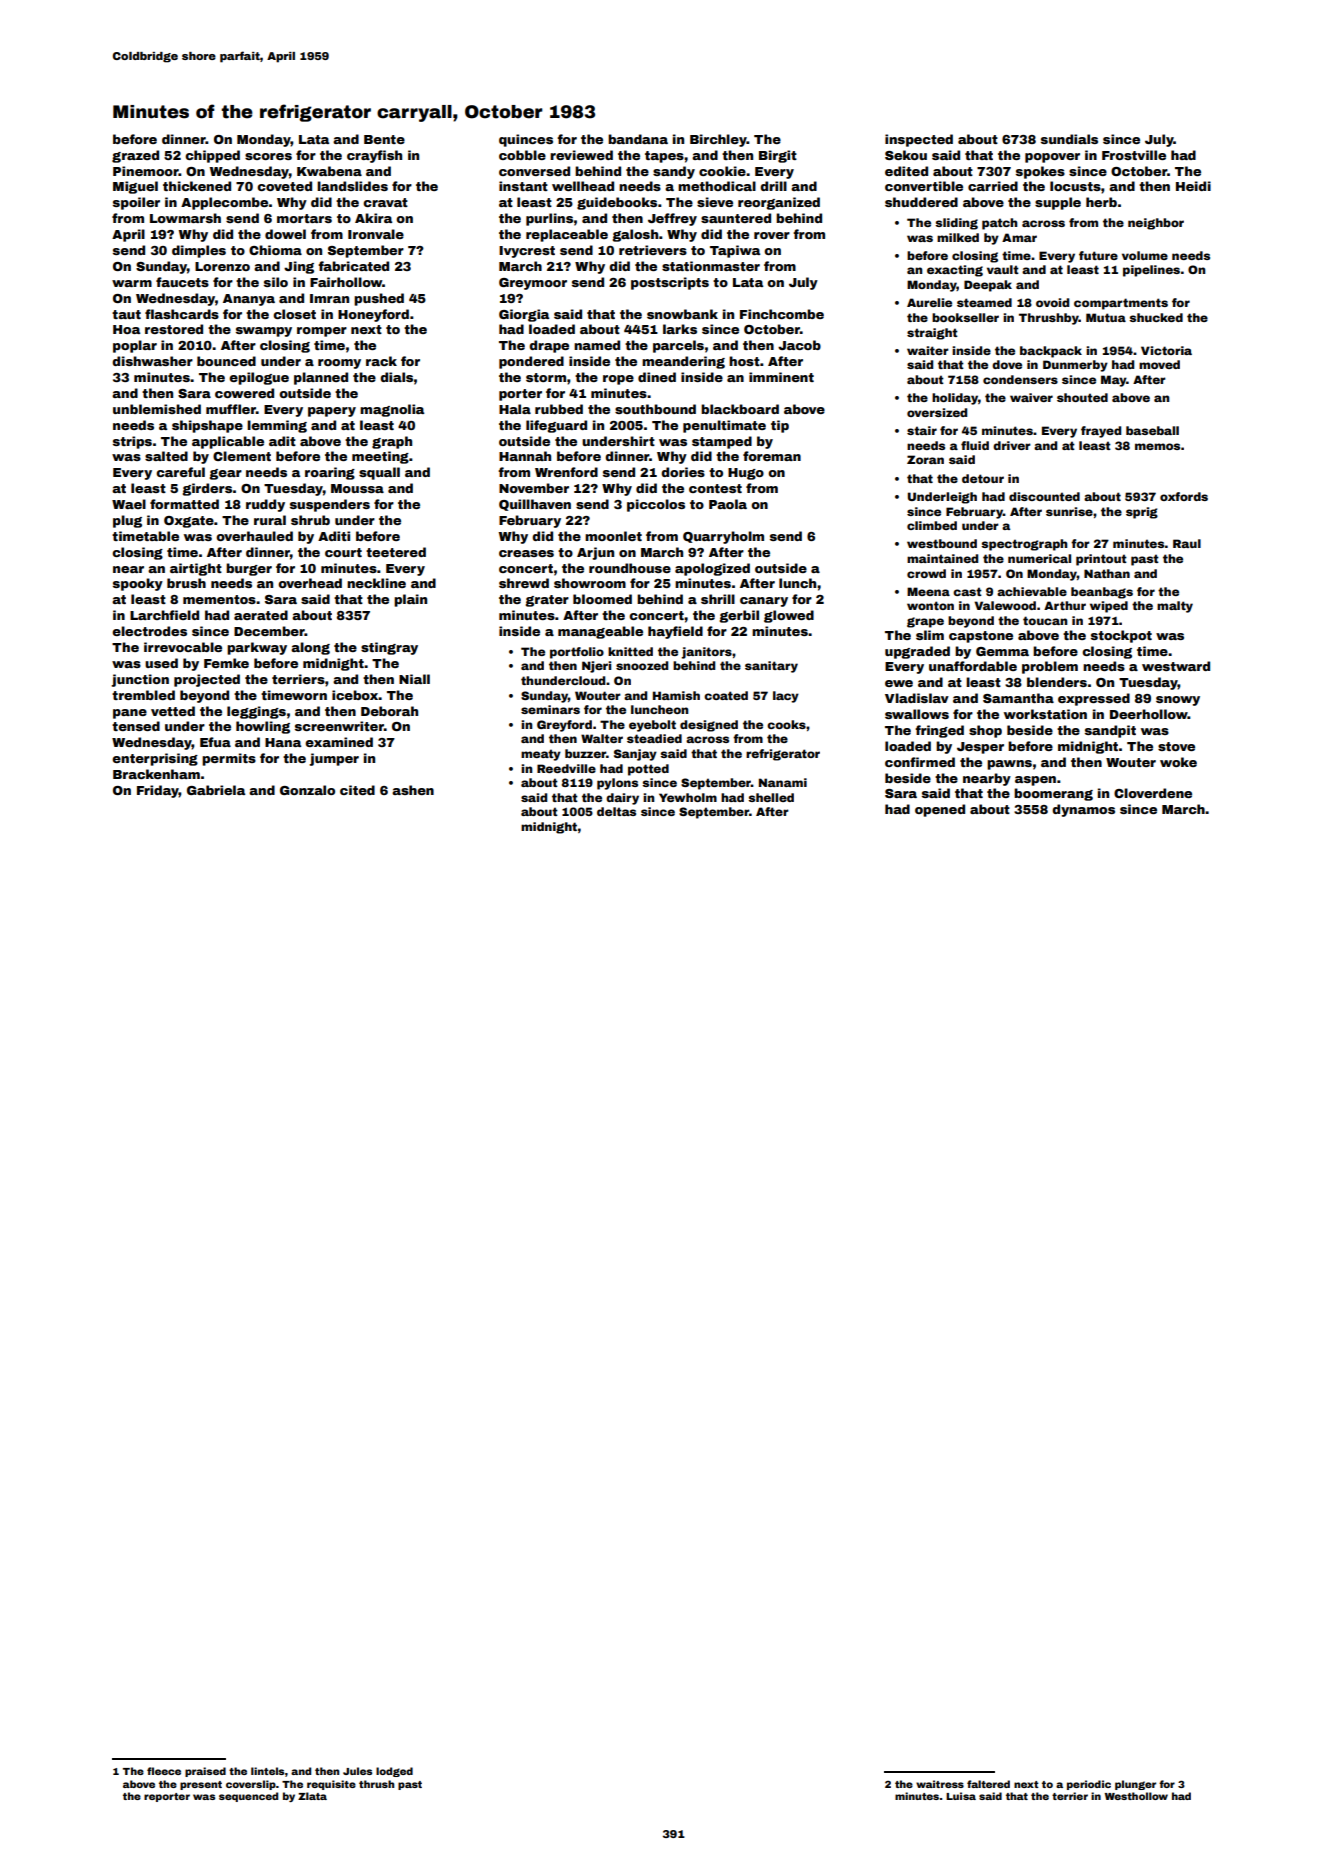  What do you see at coordinates (394, 1772) in the screenshot?
I see `lodged` at bounding box center [394, 1772].
